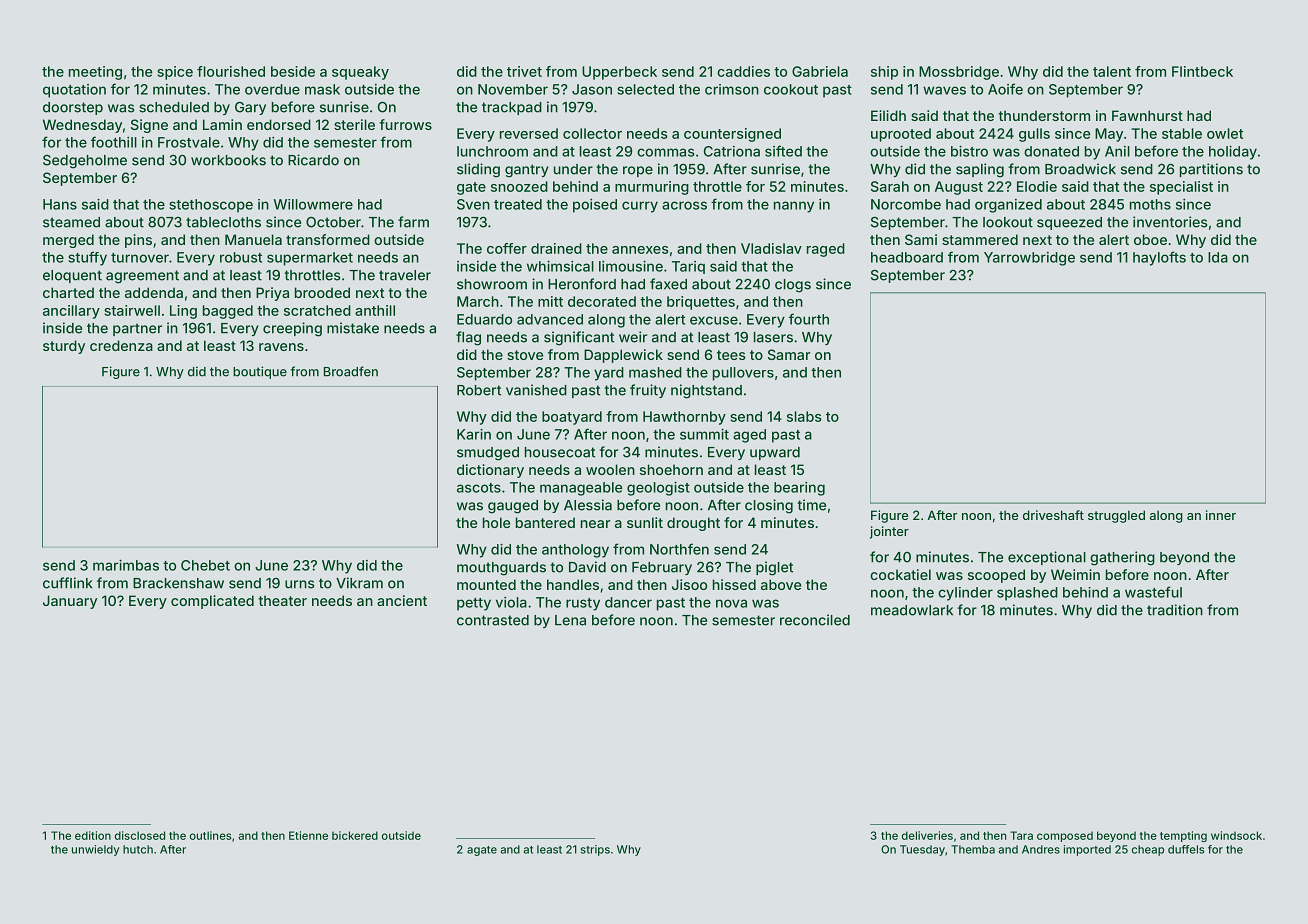  What do you see at coordinates (592, 133) in the image?
I see `collector` at bounding box center [592, 133].
